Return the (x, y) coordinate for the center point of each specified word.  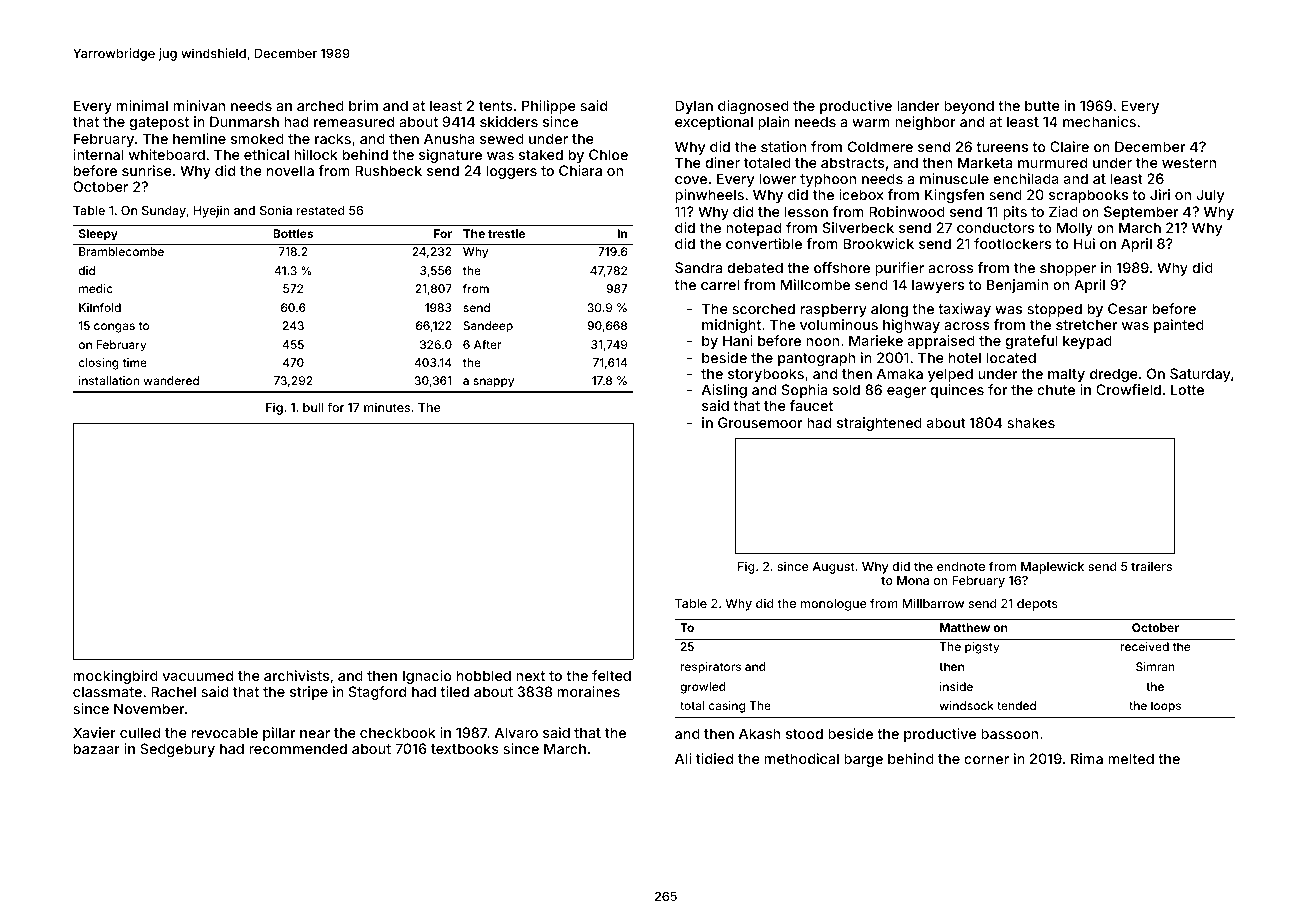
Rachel (173, 691)
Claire (1069, 146)
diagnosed (753, 107)
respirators (711, 668)
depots (1037, 605)
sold (846, 389)
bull (313, 407)
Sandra (698, 267)
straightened (879, 424)
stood (804, 733)
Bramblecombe (121, 251)
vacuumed (198, 675)
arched (320, 105)
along (889, 310)
